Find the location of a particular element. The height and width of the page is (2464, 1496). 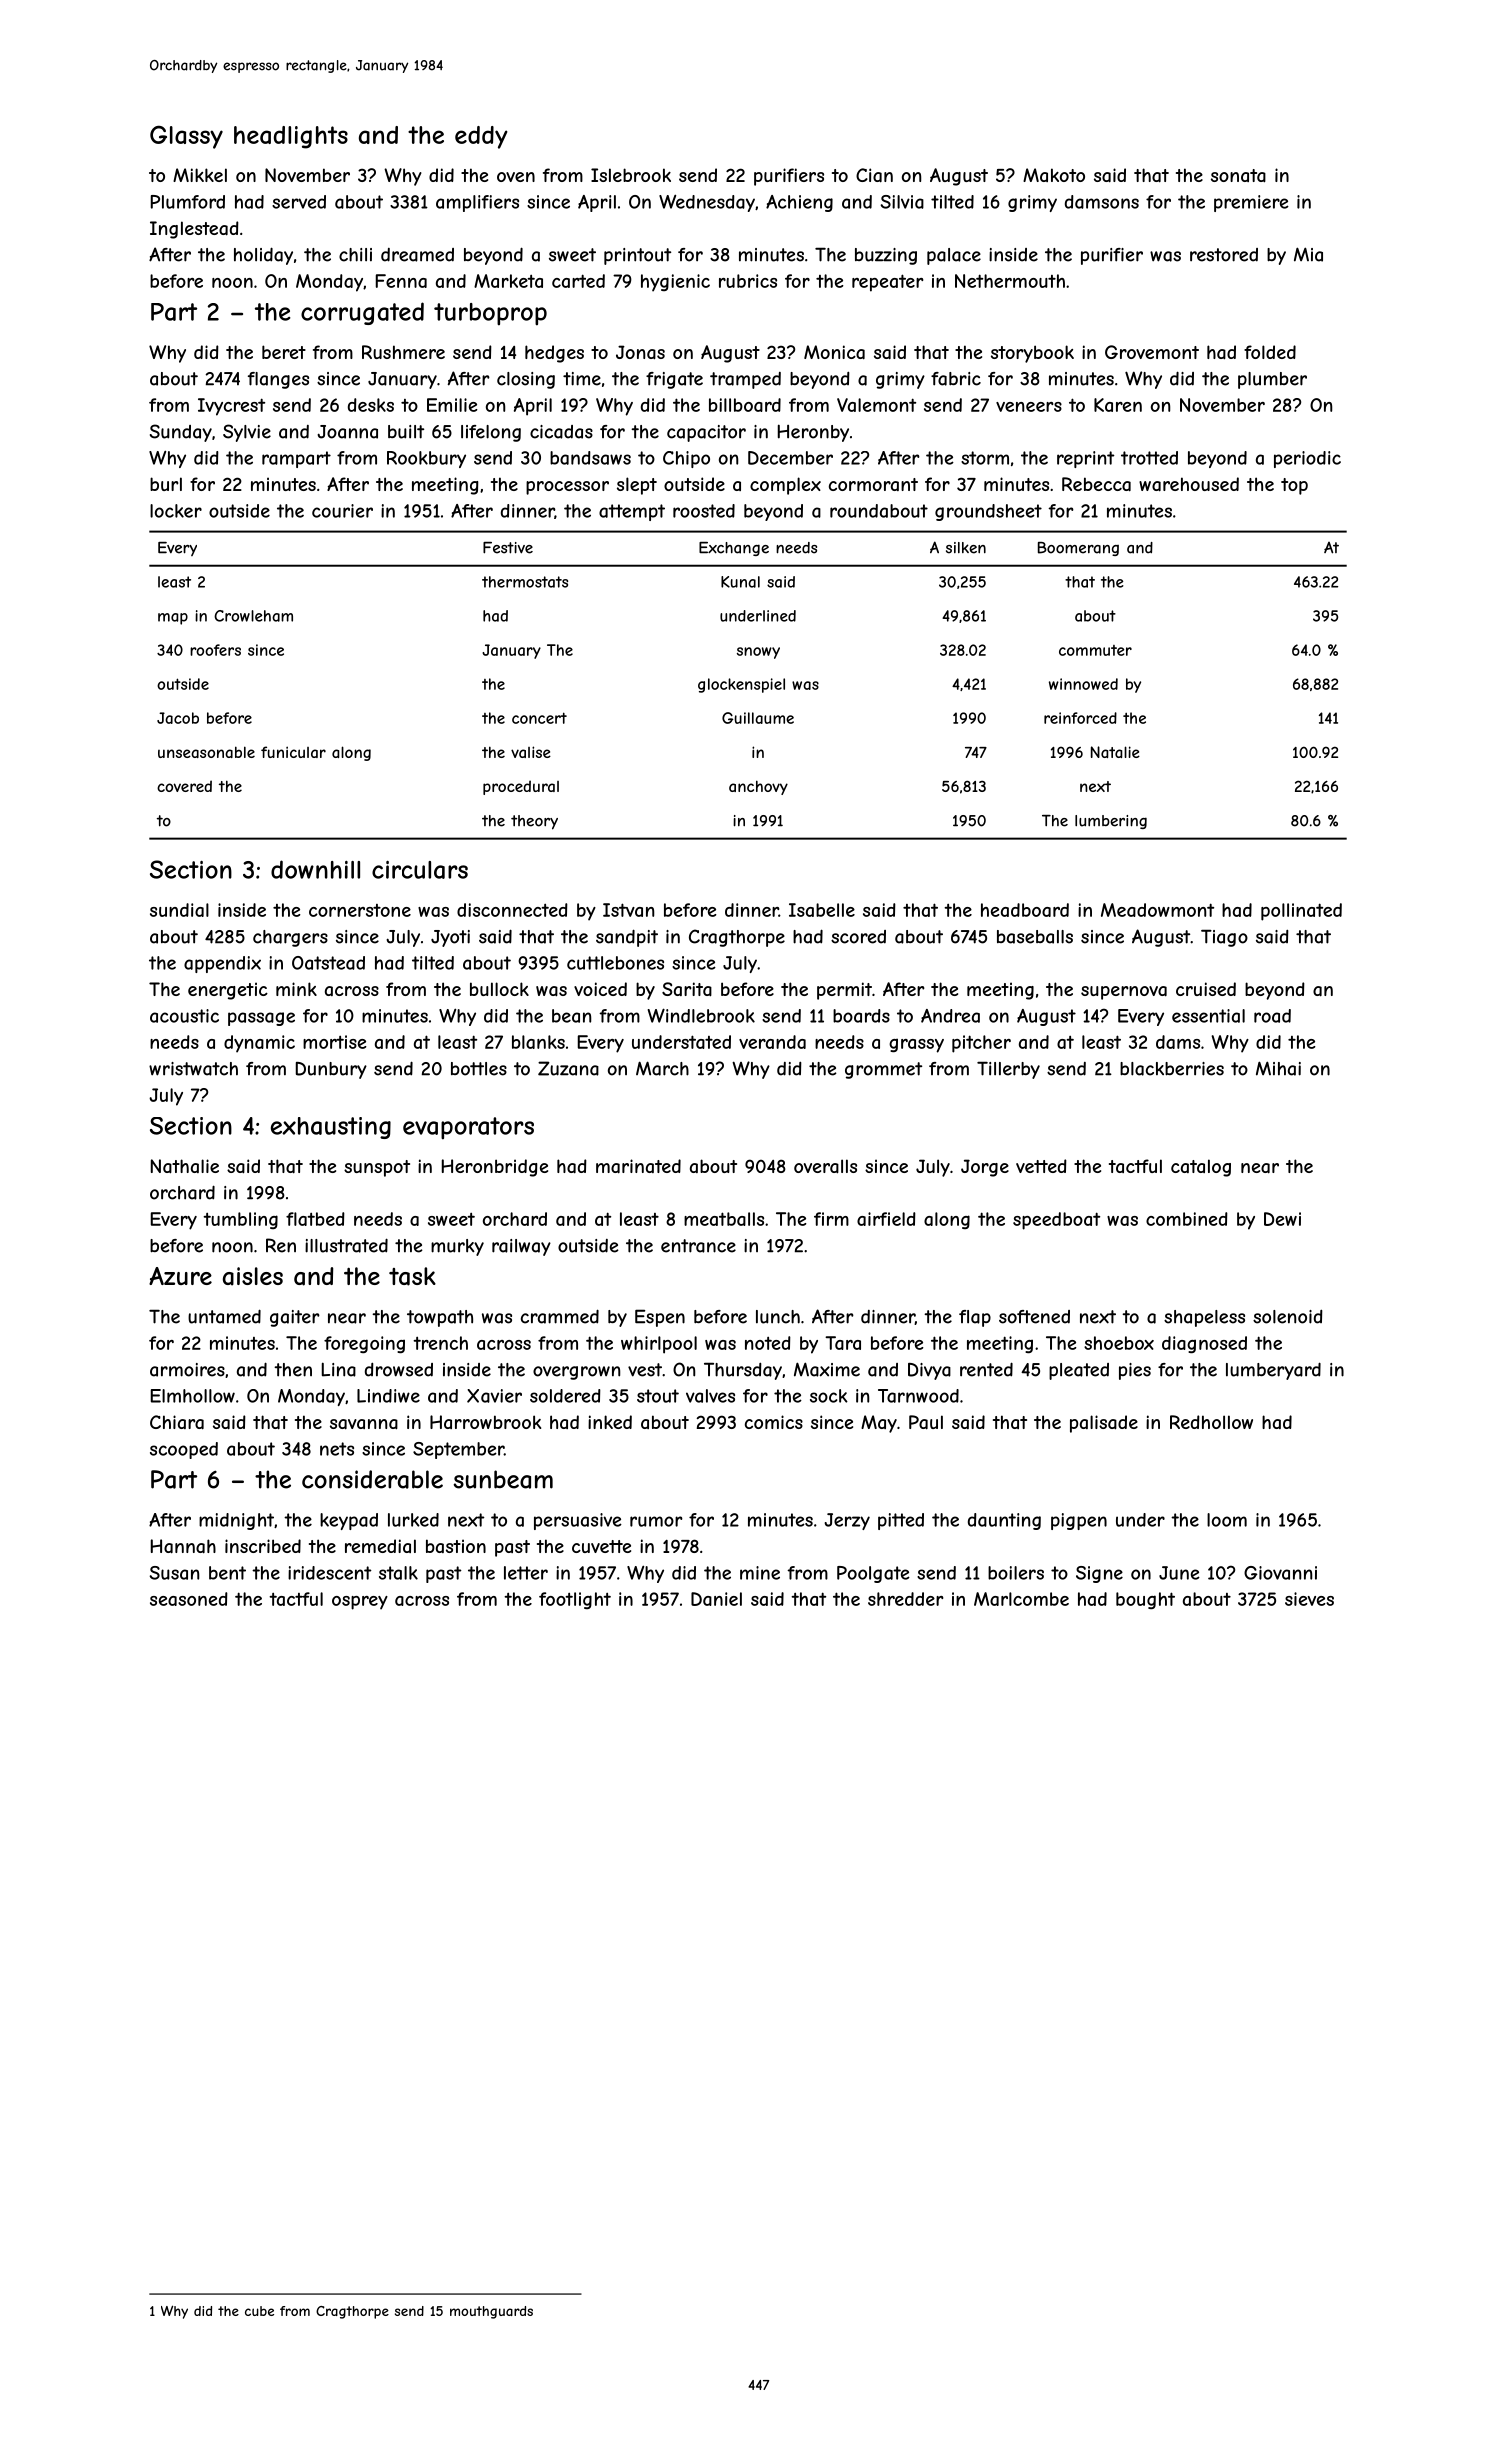

top is located at coordinates (1294, 486).
